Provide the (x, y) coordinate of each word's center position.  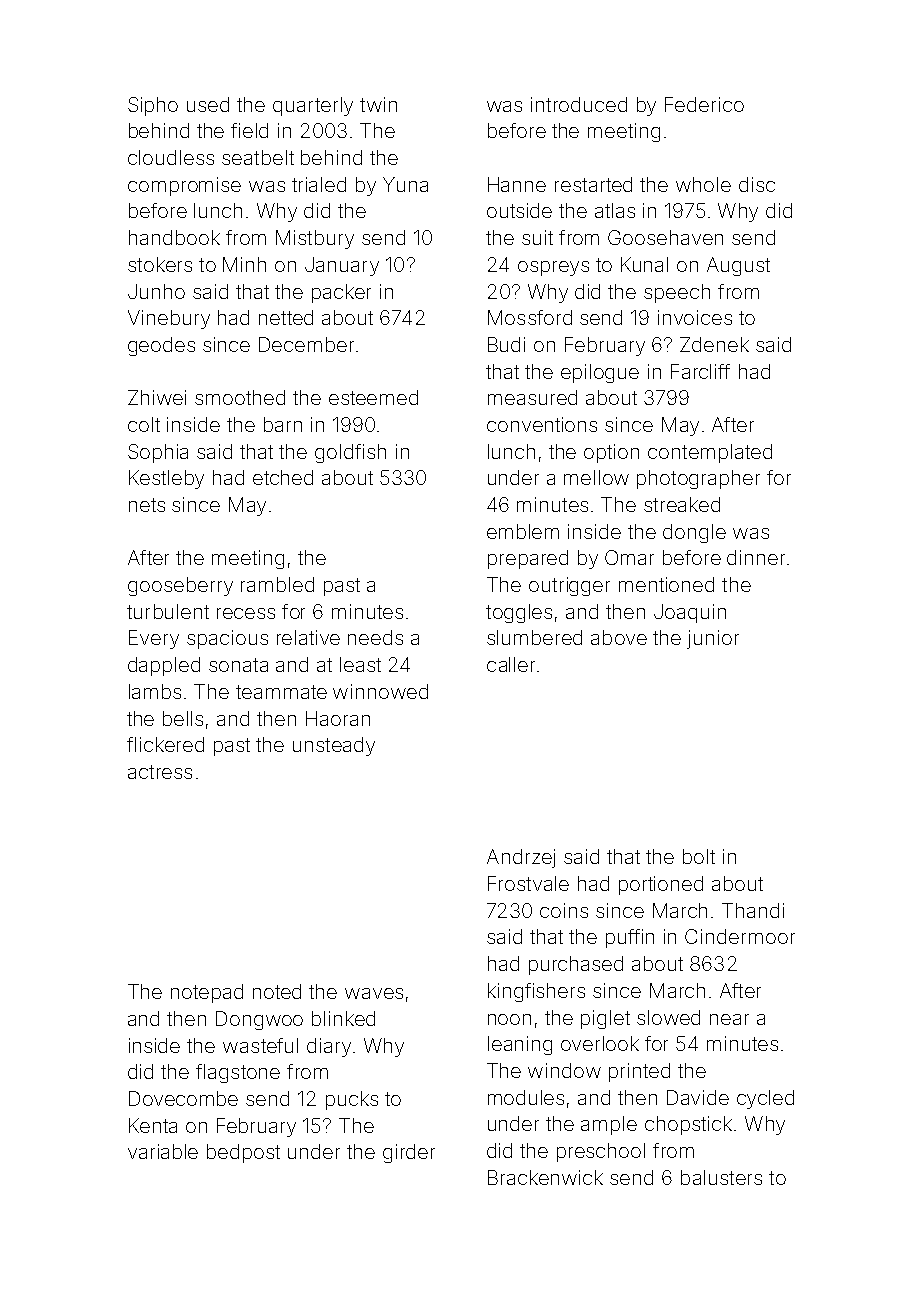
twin (378, 104)
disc (757, 184)
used (208, 104)
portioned (661, 885)
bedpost (243, 1153)
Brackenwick (545, 1177)
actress (160, 772)
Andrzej (521, 858)
